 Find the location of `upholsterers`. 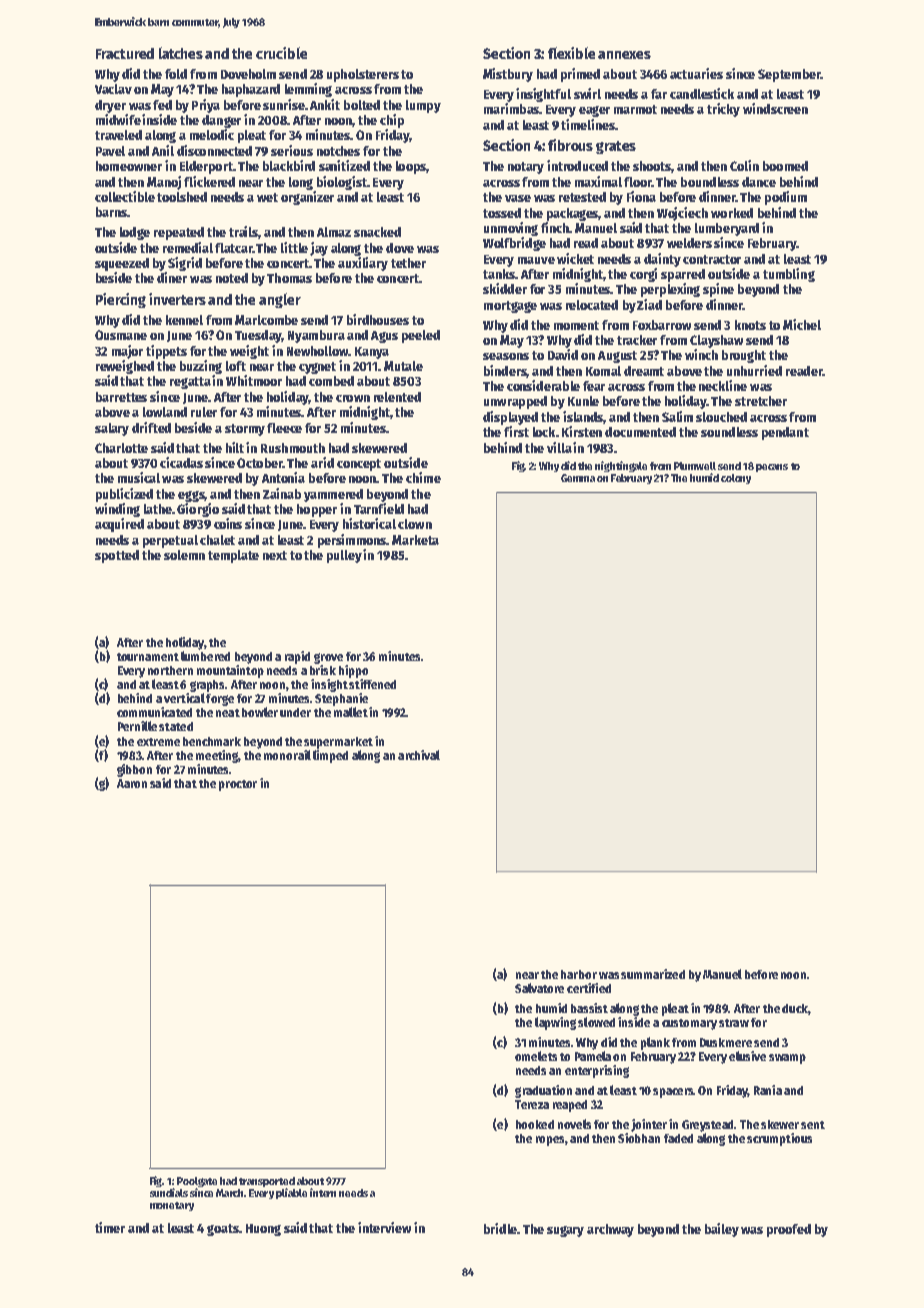

upholsterers is located at coordinates (363, 75).
